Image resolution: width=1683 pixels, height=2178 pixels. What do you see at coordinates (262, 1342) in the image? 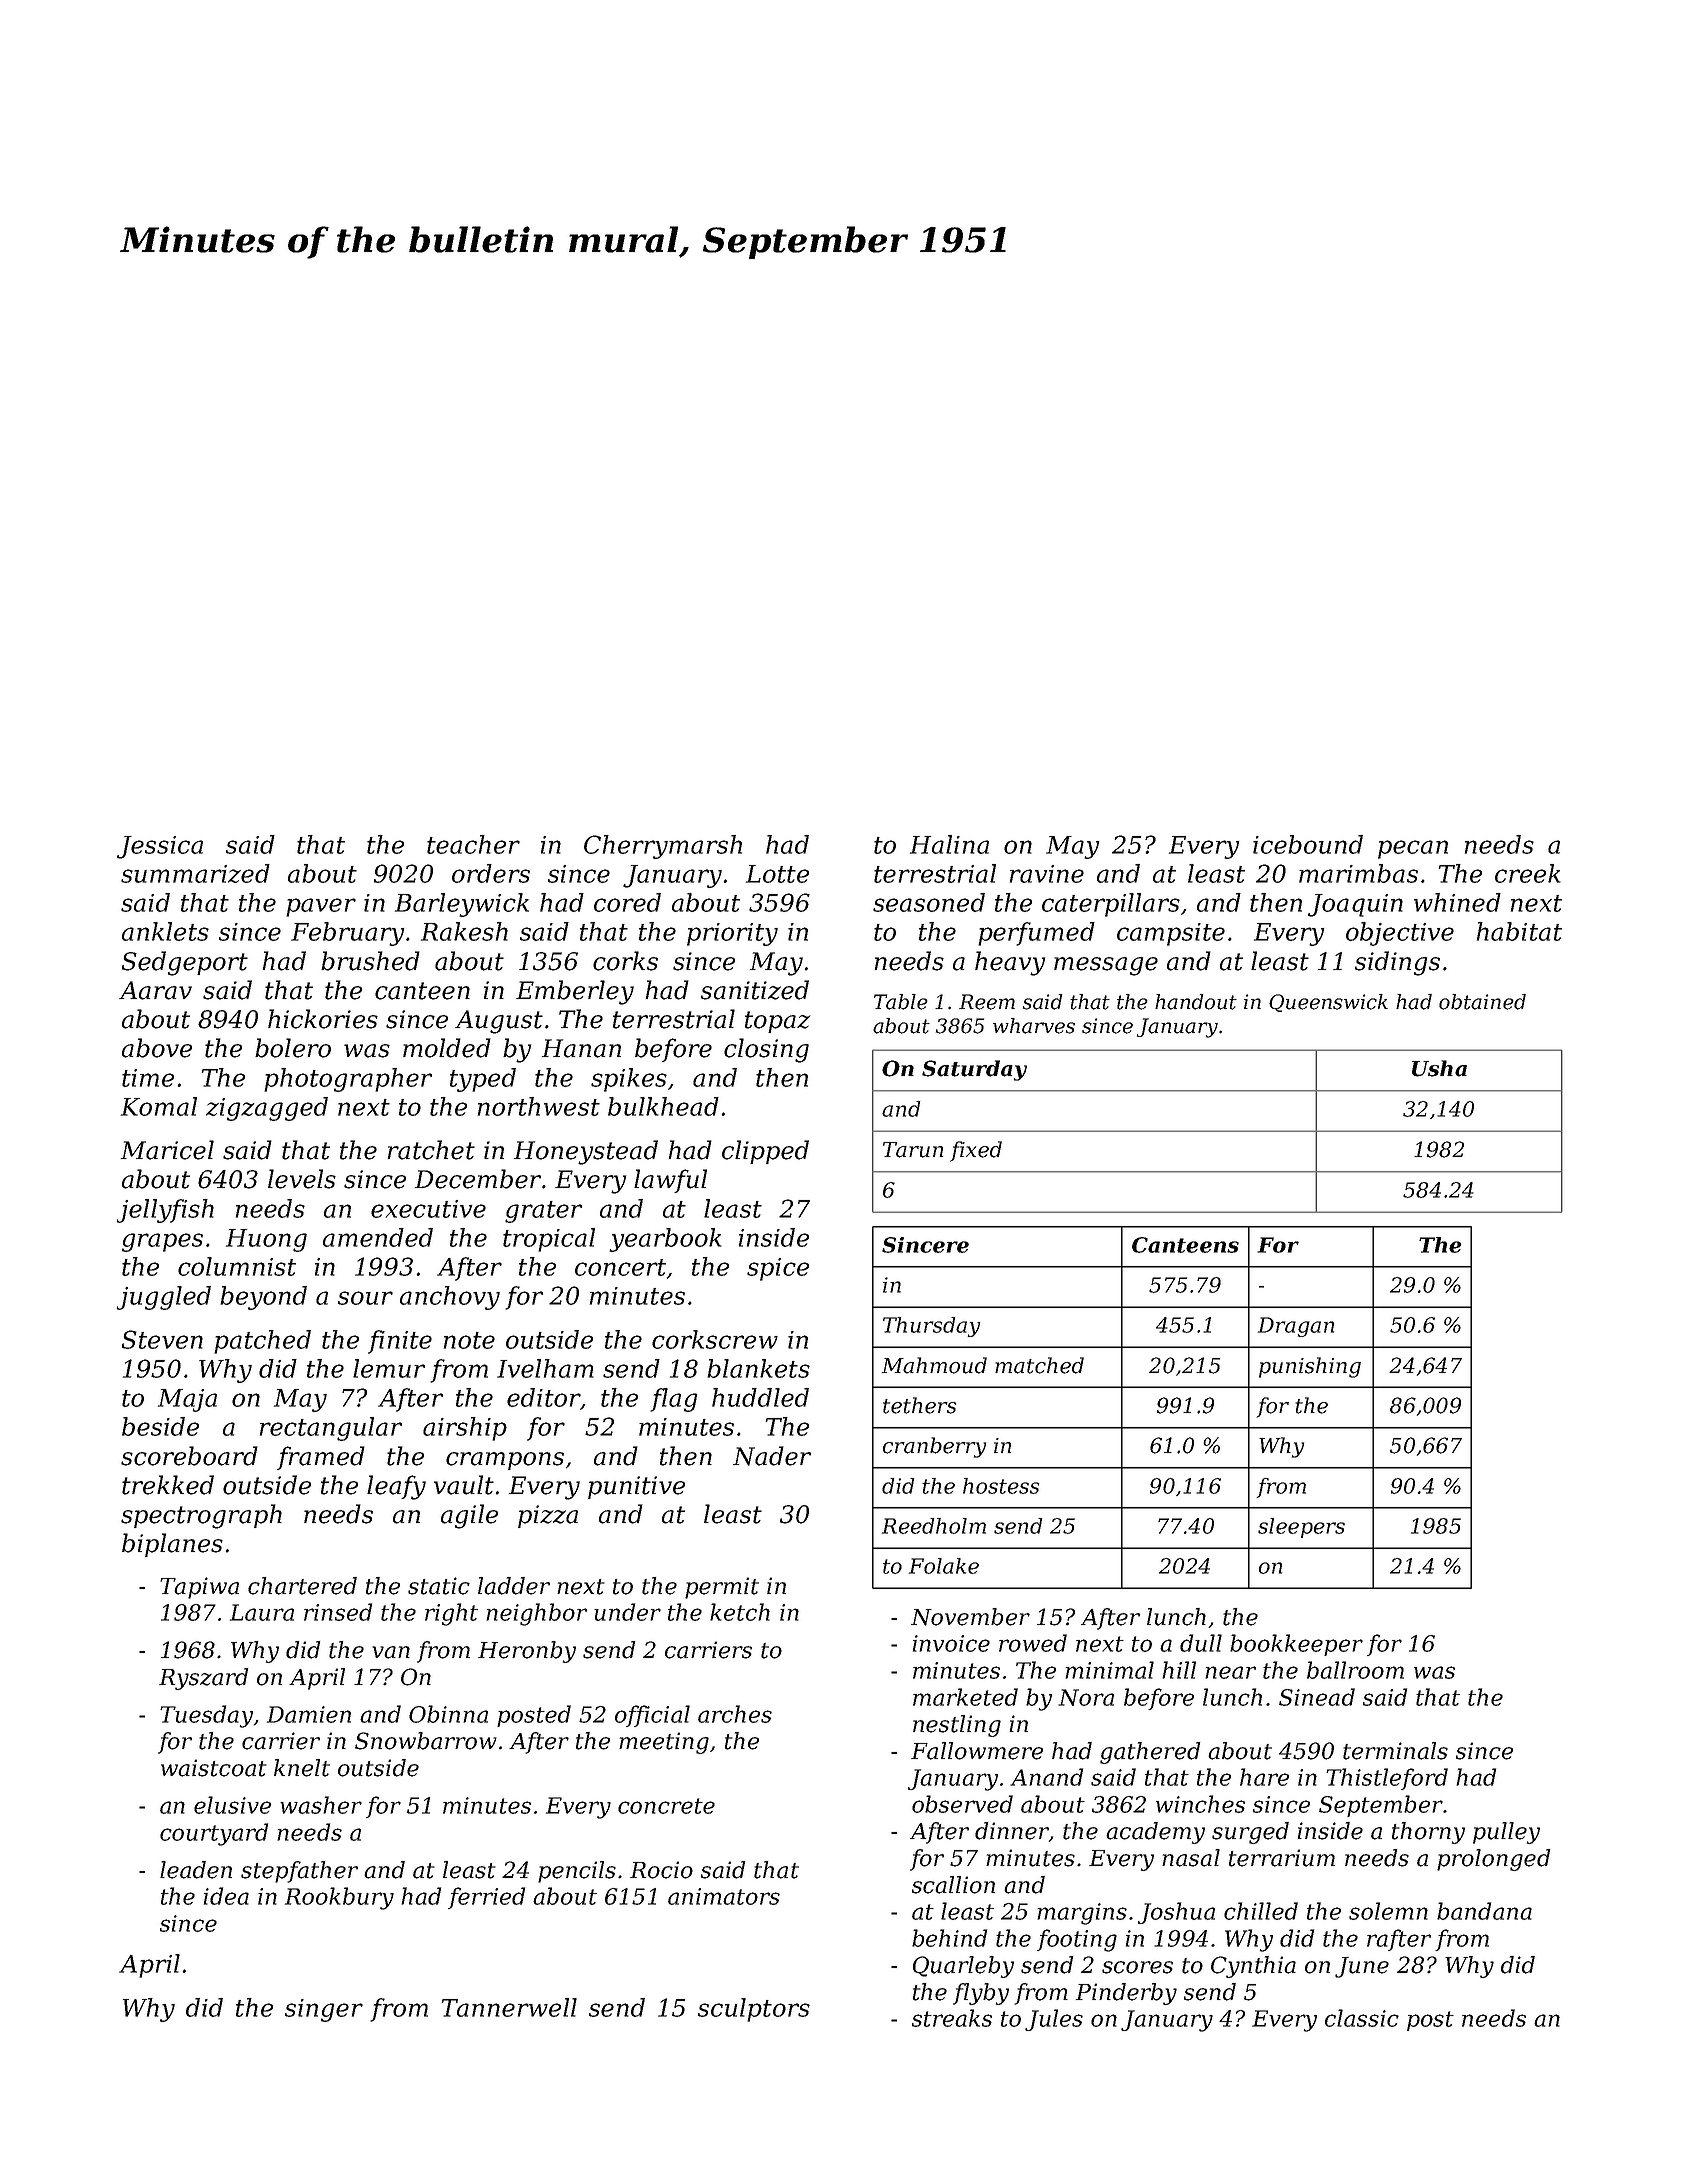
I see `patched` at bounding box center [262, 1342].
